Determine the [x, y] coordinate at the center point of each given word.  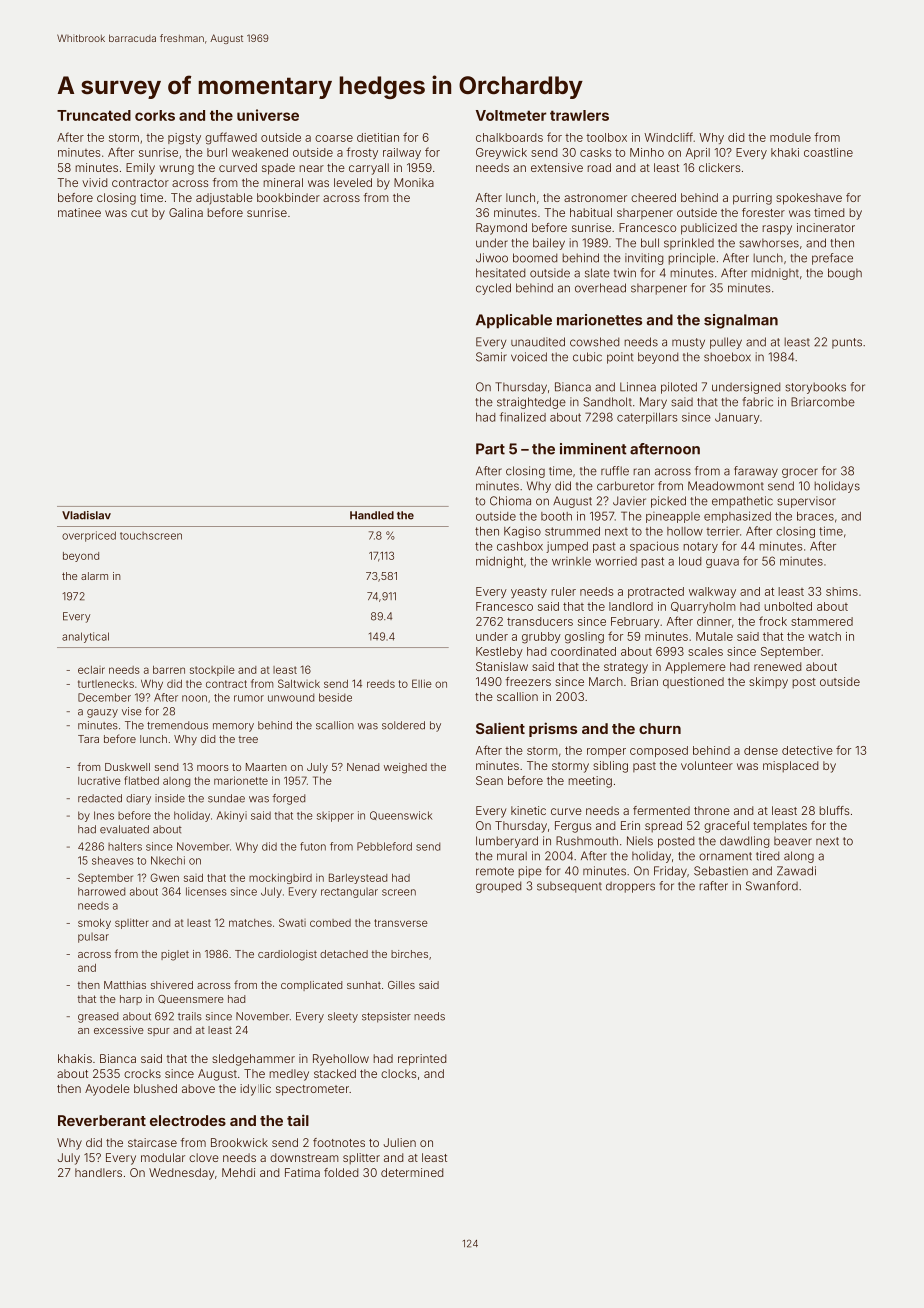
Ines [104, 815]
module [790, 137]
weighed [405, 768]
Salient [500, 728]
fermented [661, 810]
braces [815, 516]
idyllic [255, 1090]
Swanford [772, 886]
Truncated [94, 115]
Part [490, 449]
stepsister [386, 1017]
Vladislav [86, 515]
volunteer [707, 765]
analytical [85, 637]
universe [268, 115]
